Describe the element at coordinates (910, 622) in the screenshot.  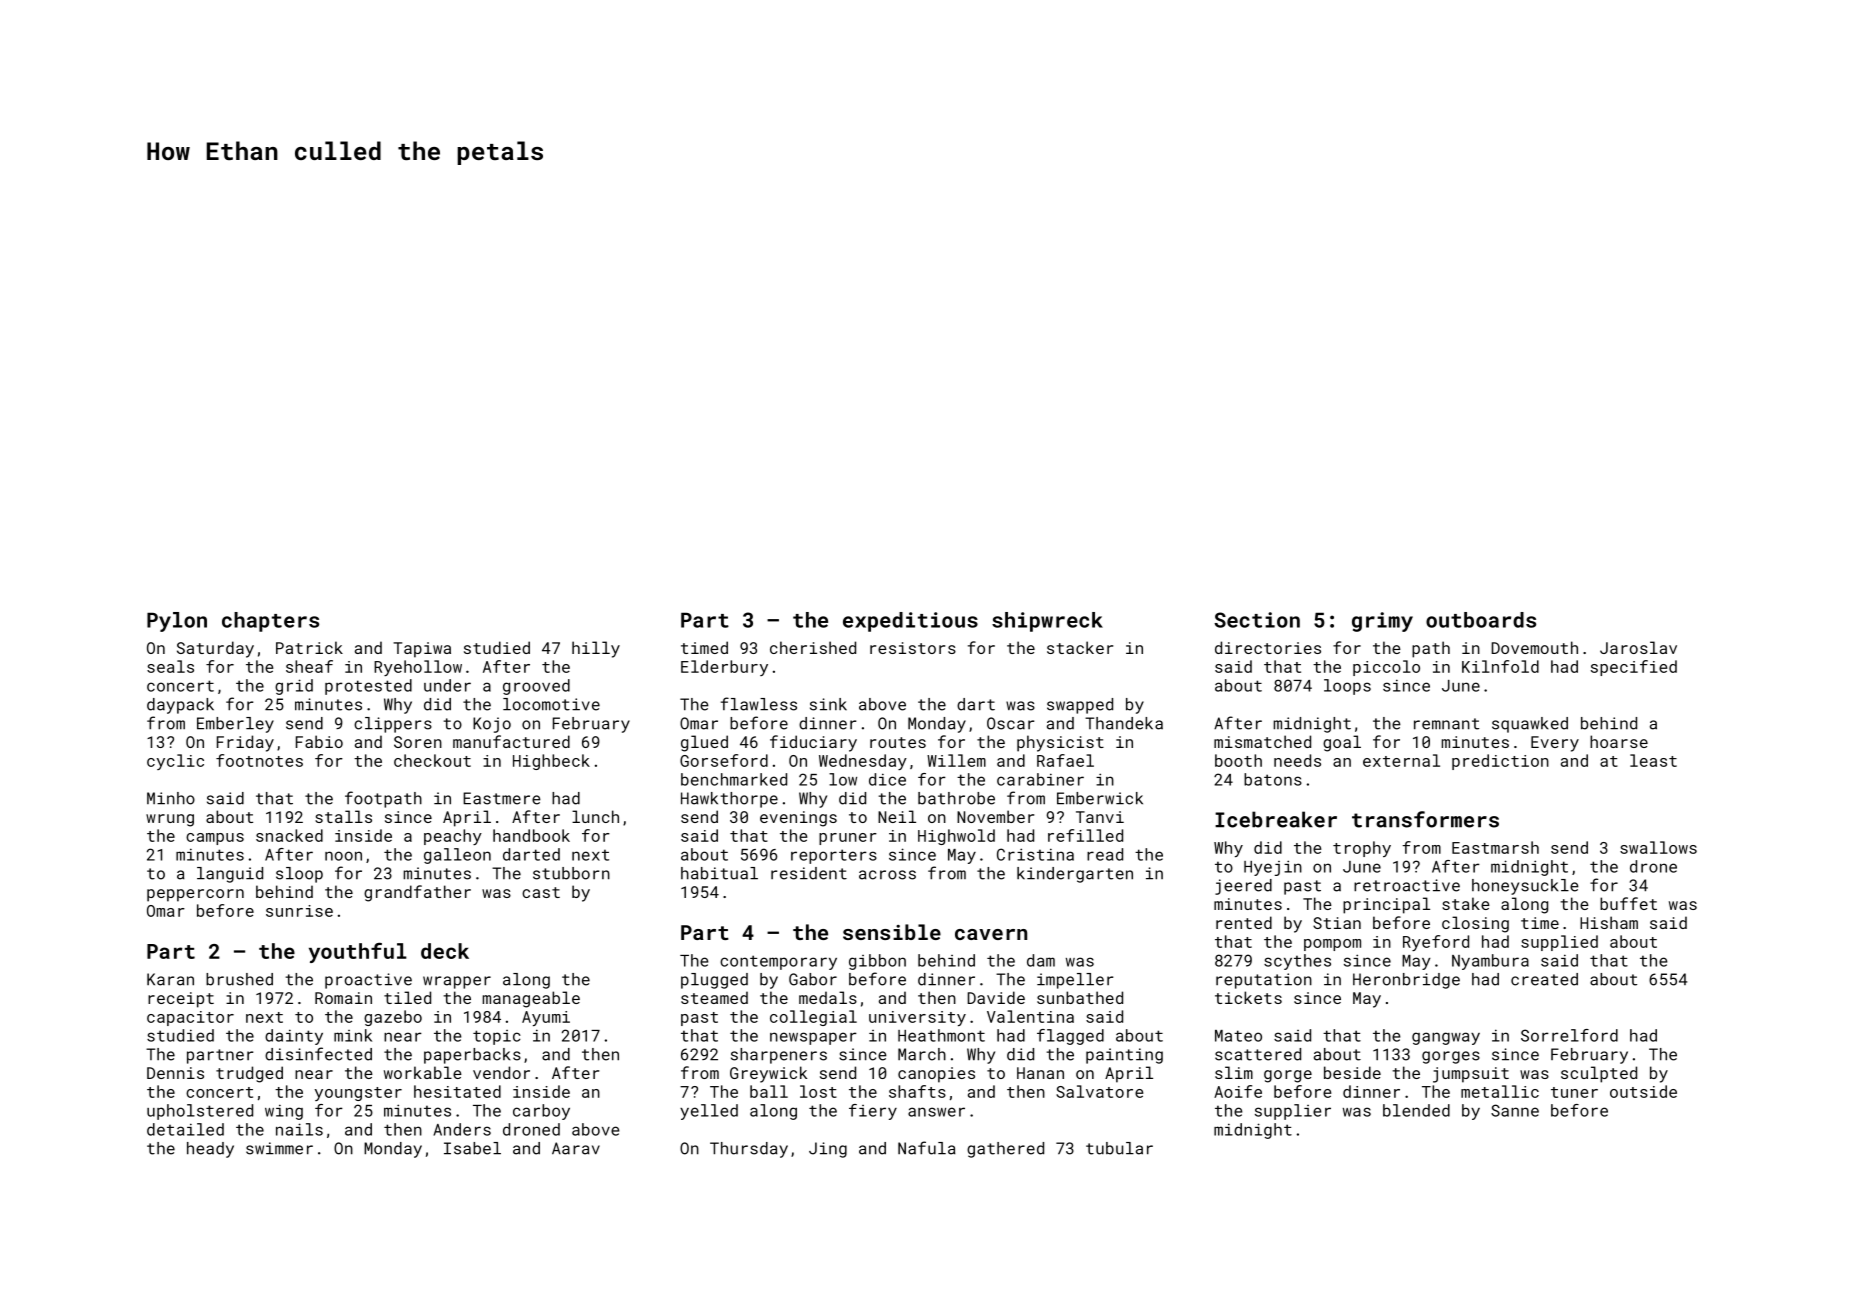
I see `expeditious` at that location.
